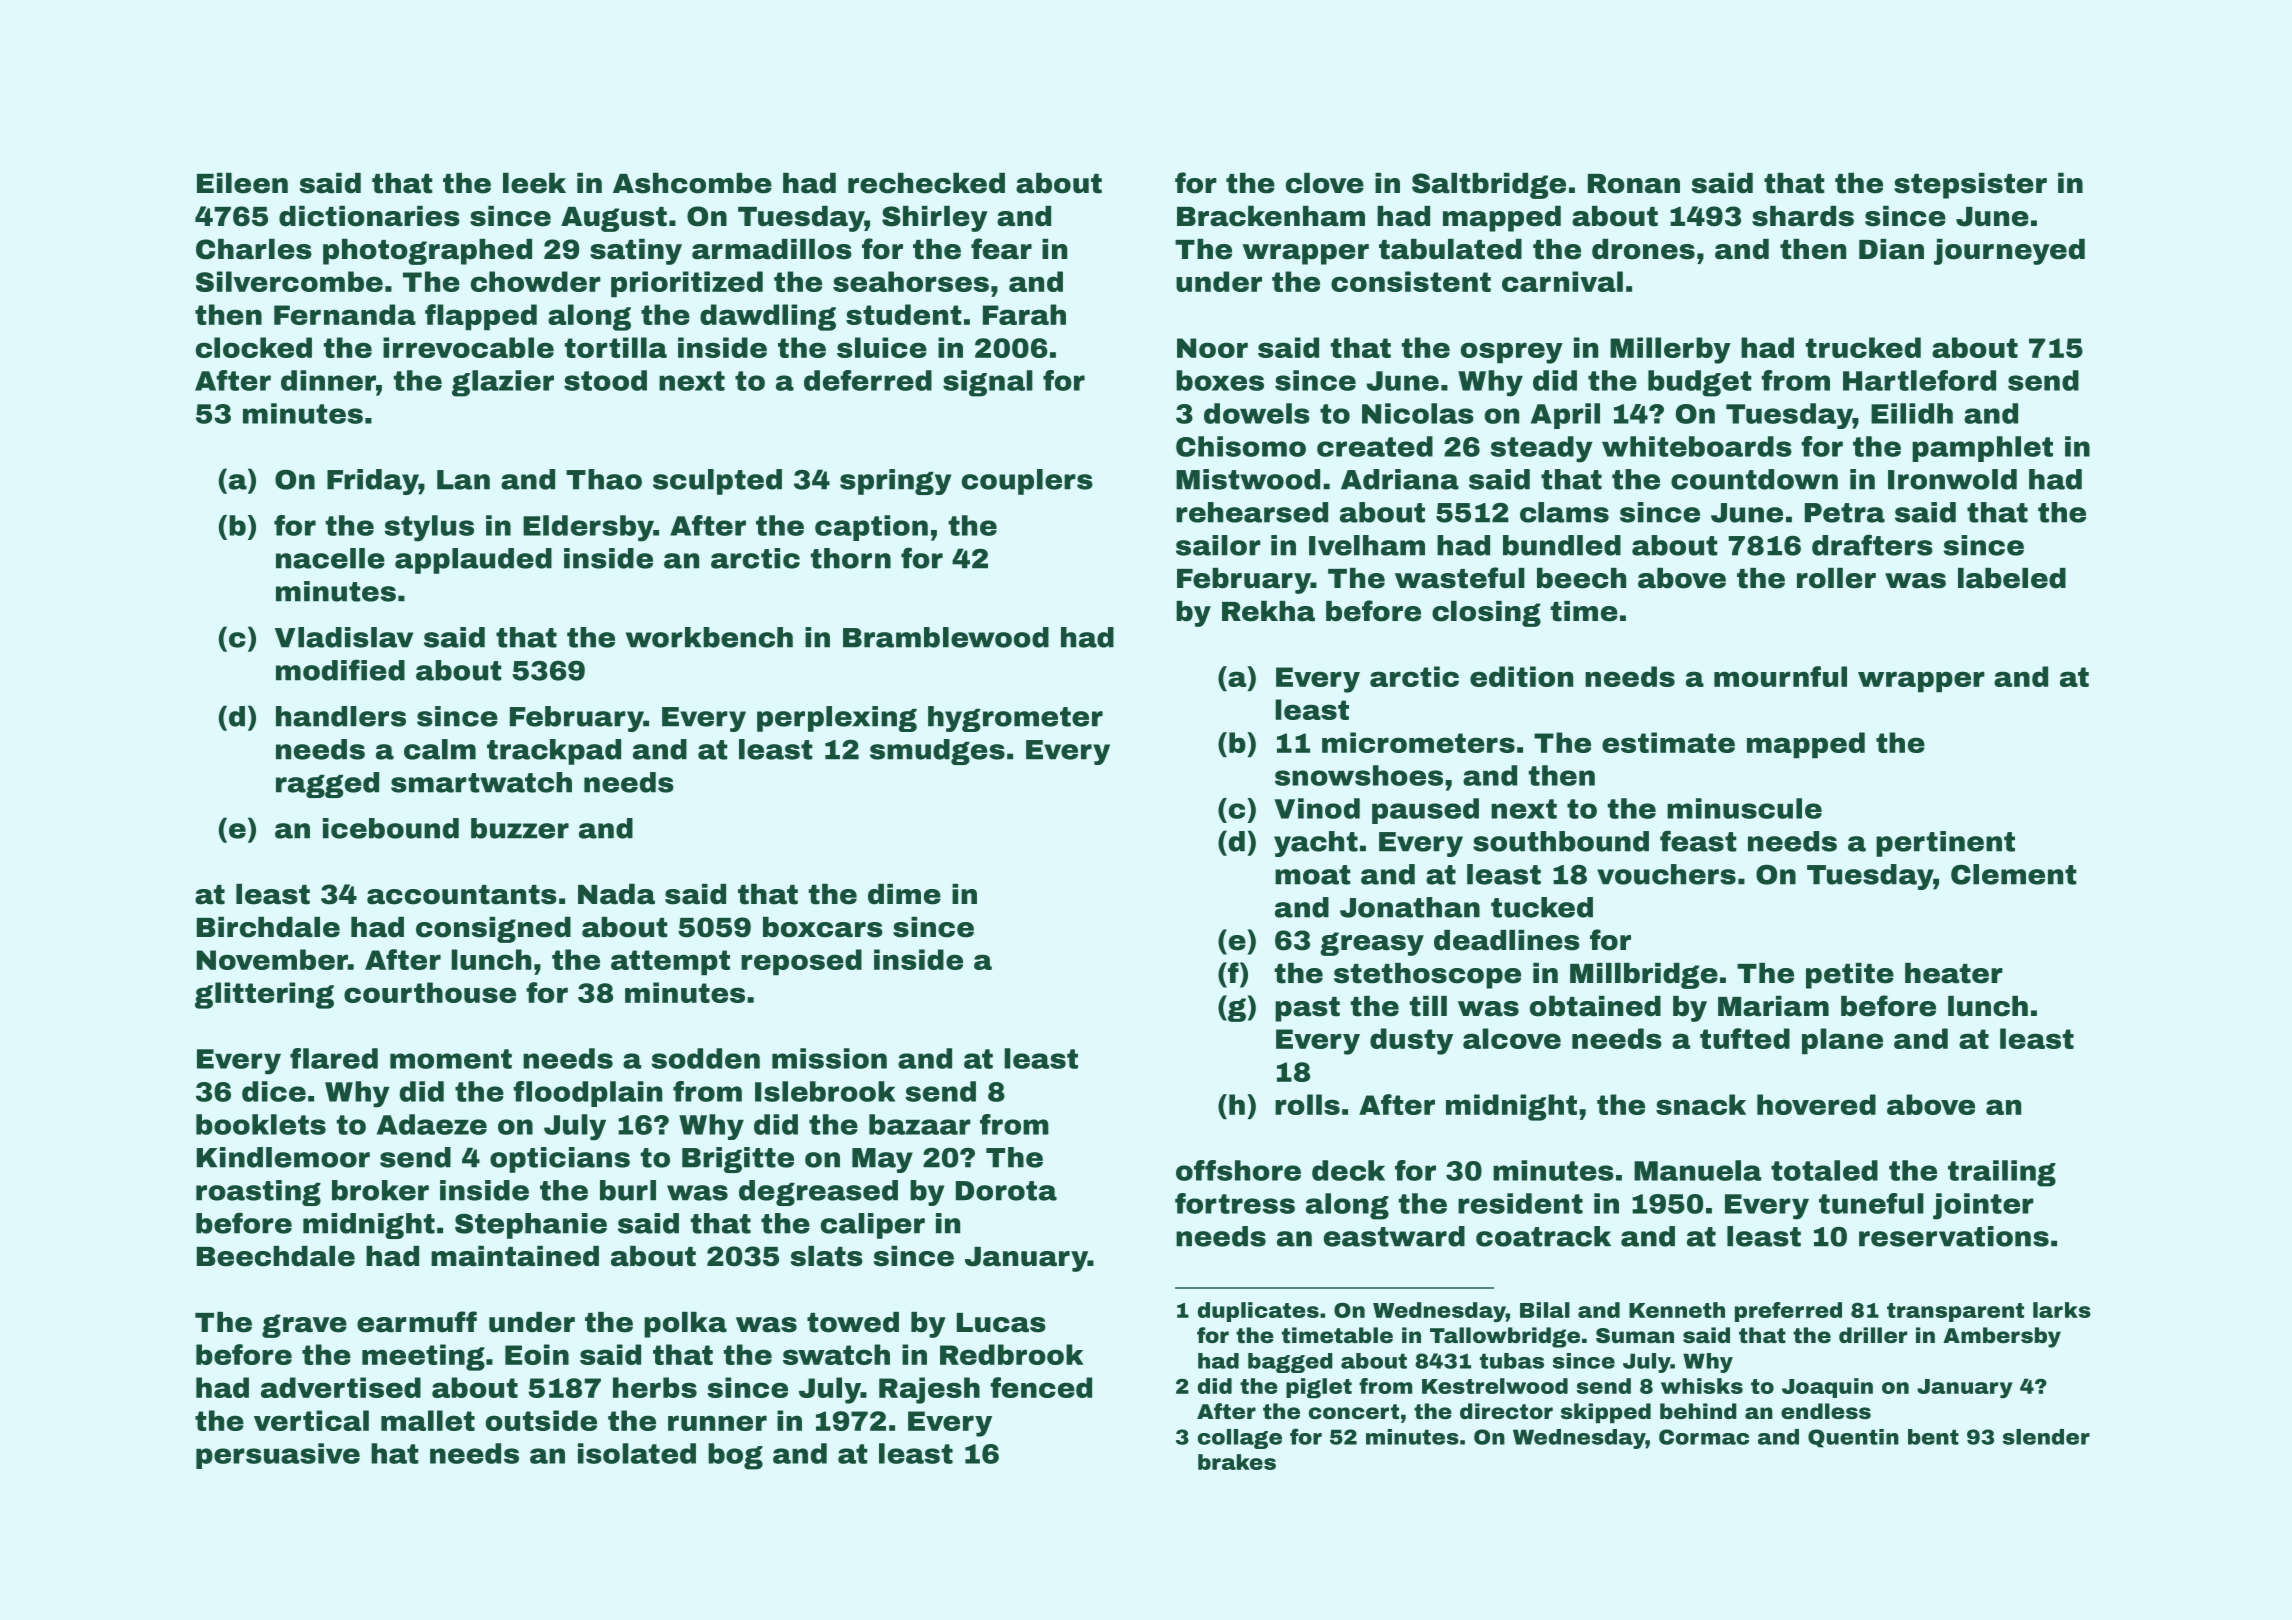 The height and width of the image is (1620, 2292). What do you see at coordinates (2009, 252) in the image?
I see `journeyed` at bounding box center [2009, 252].
